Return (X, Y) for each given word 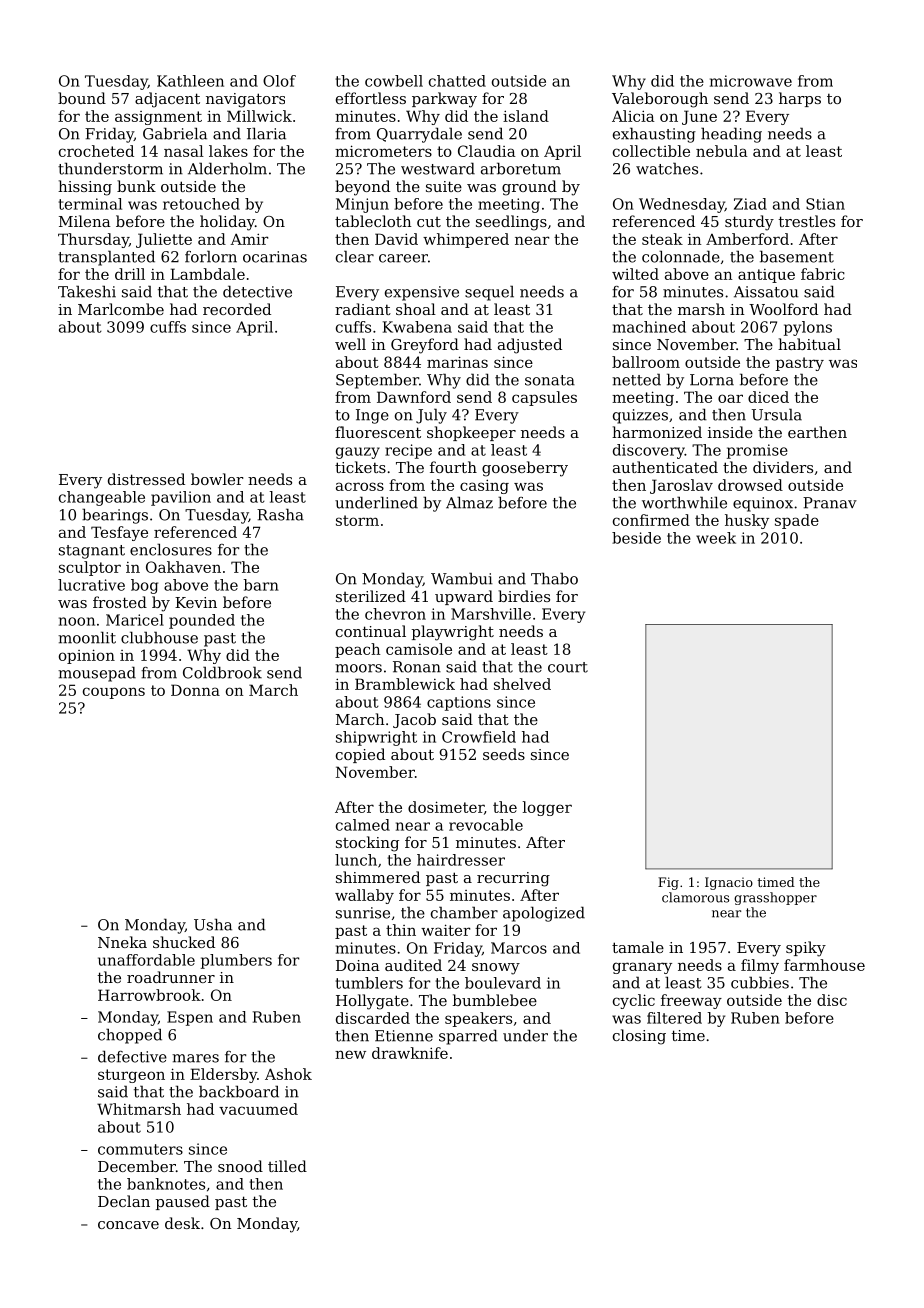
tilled (287, 1166)
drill (130, 274)
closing (639, 1037)
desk (182, 1223)
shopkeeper (471, 433)
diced (768, 397)
